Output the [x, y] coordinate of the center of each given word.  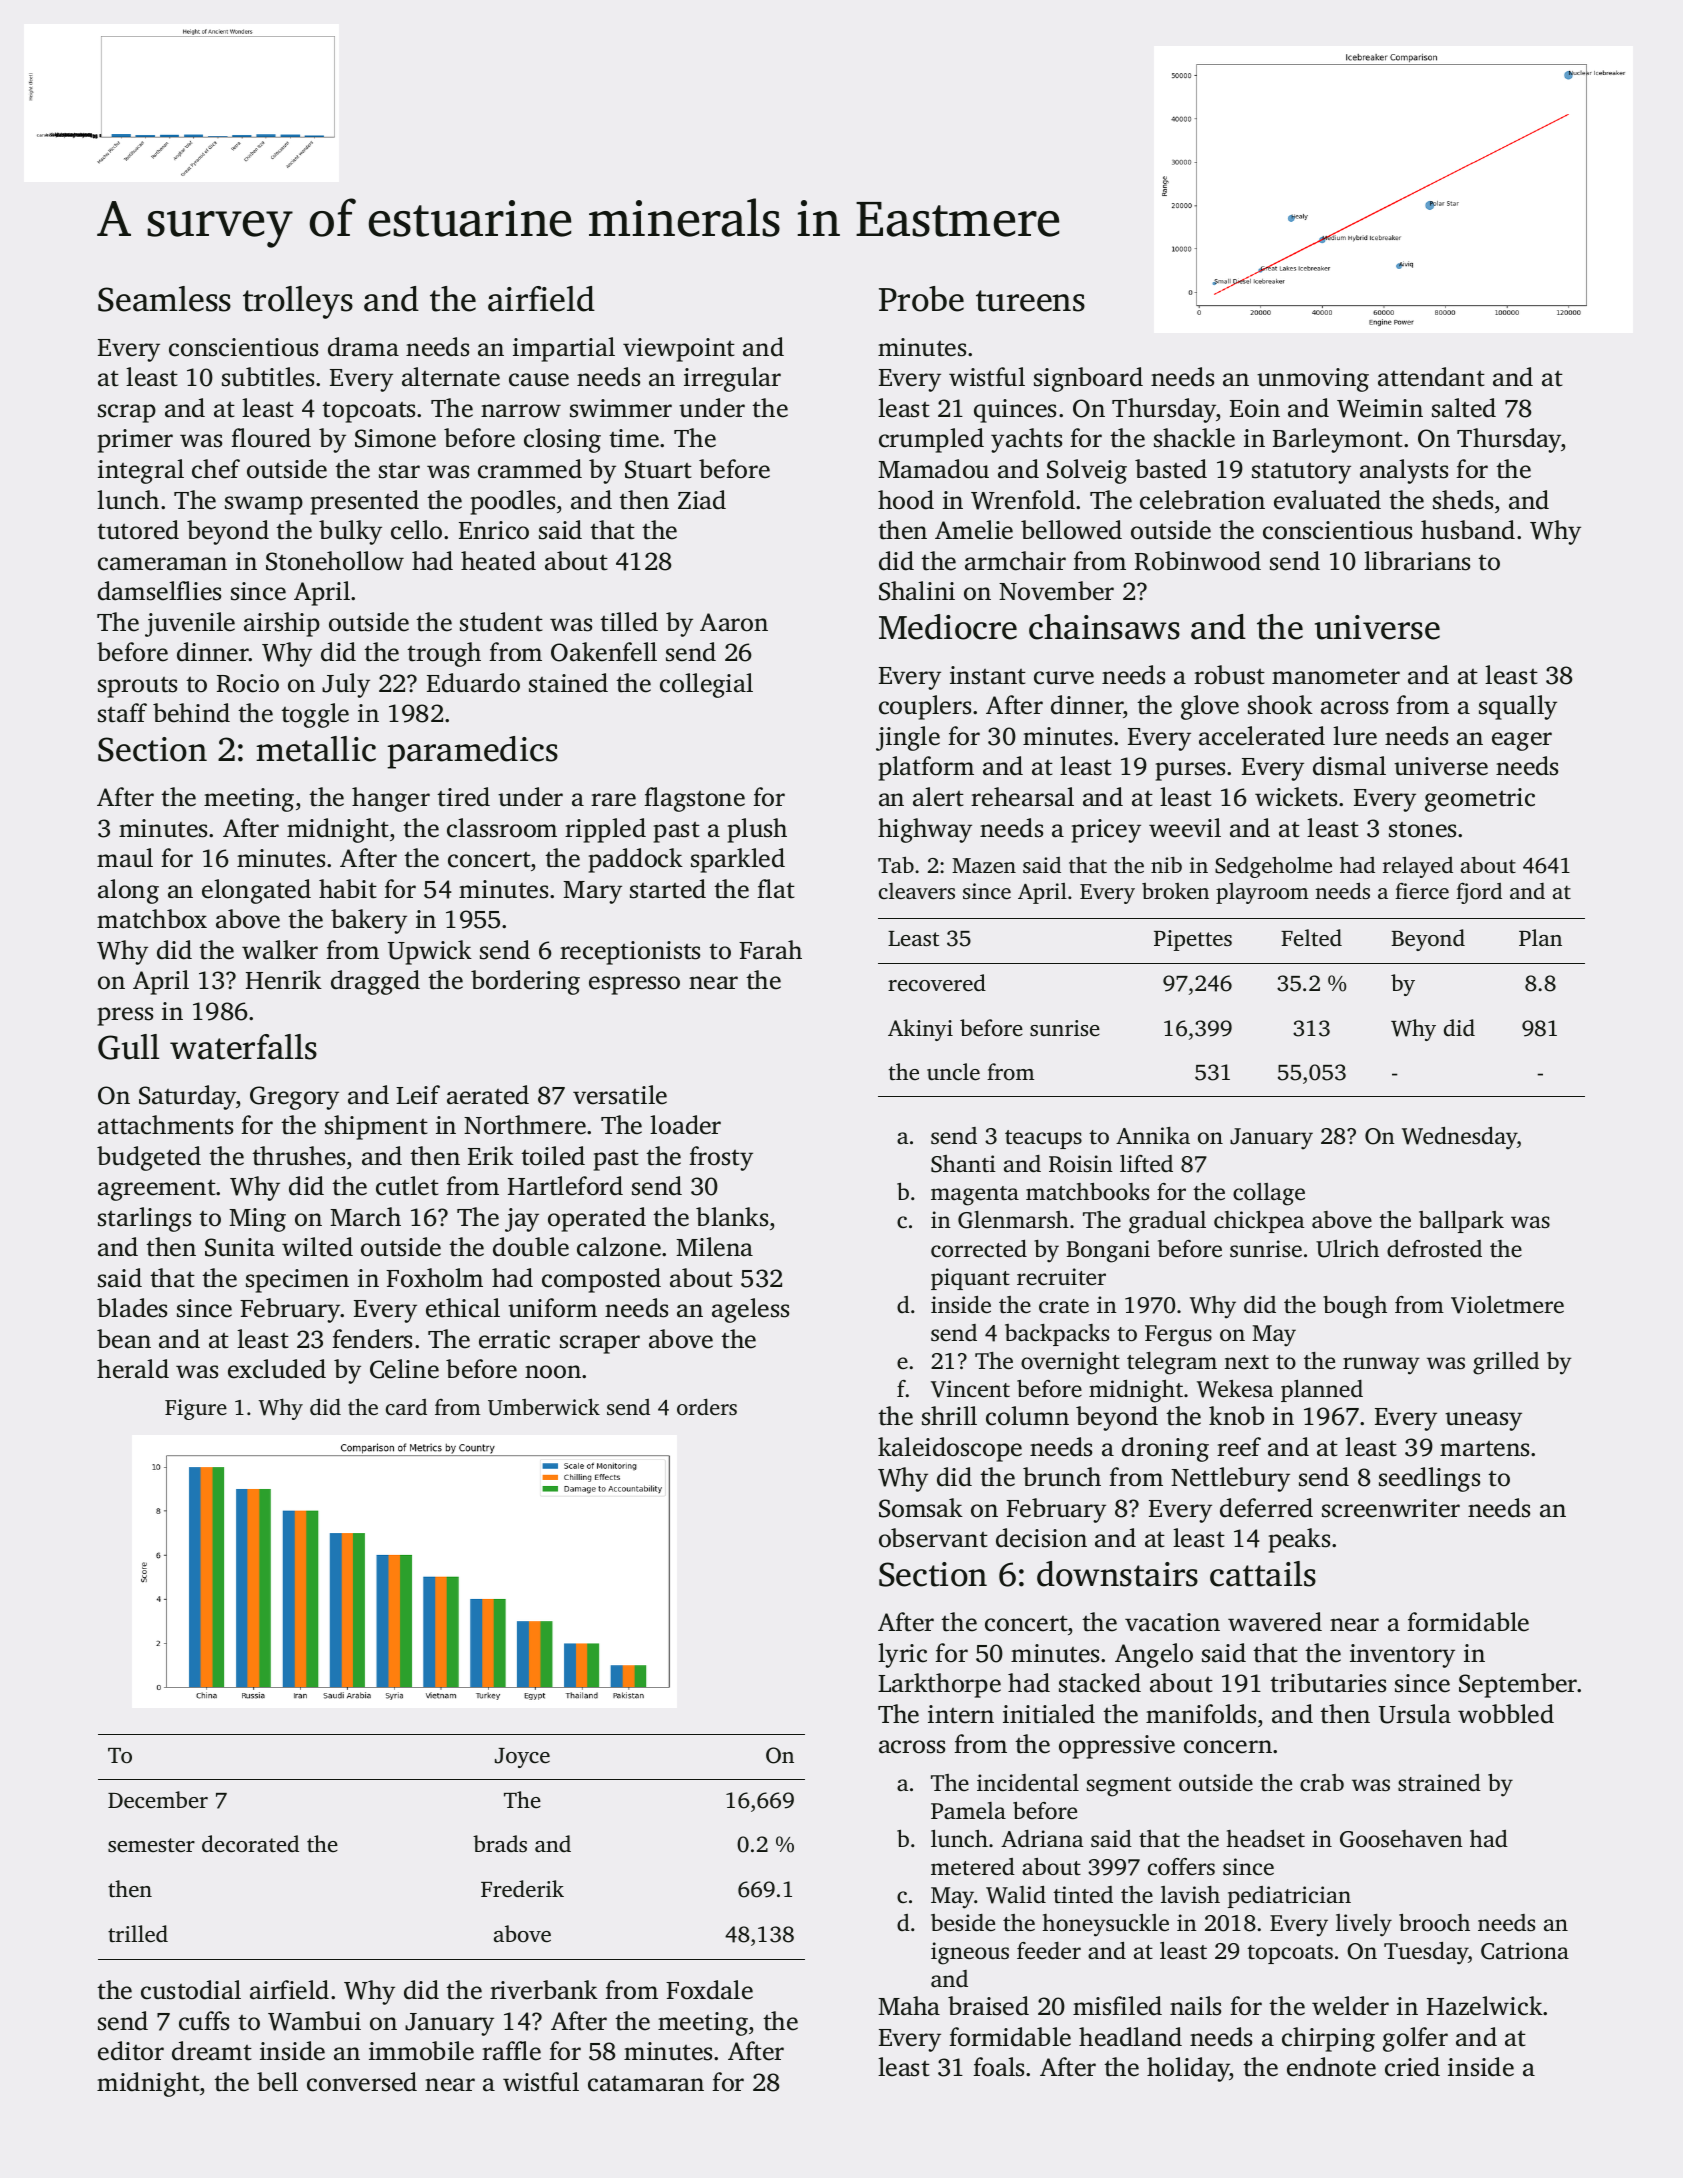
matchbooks [1087, 1192]
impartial [564, 349]
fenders [372, 1339]
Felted [1311, 938]
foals [998, 2067]
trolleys [298, 302]
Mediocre [948, 627]
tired [463, 797]
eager [1522, 741]
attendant [1431, 377]
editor [131, 2051]
